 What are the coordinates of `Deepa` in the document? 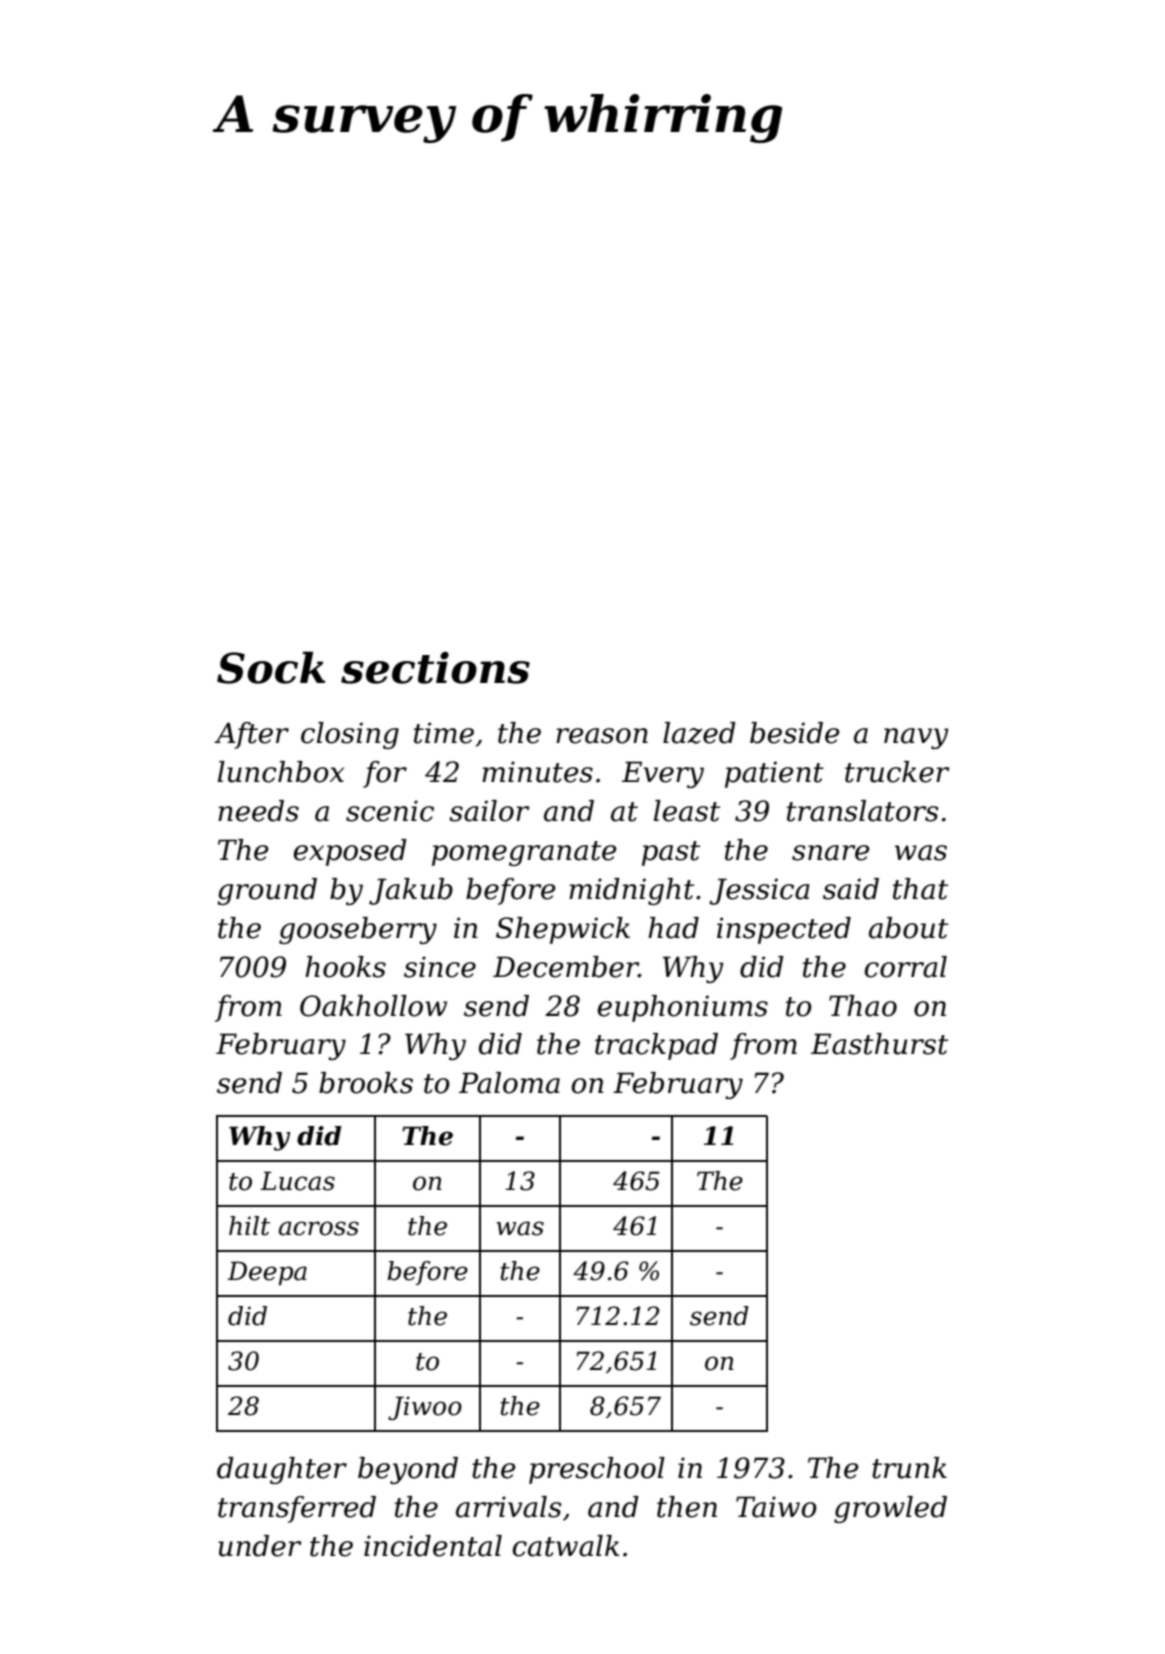 It's located at (267, 1273).
